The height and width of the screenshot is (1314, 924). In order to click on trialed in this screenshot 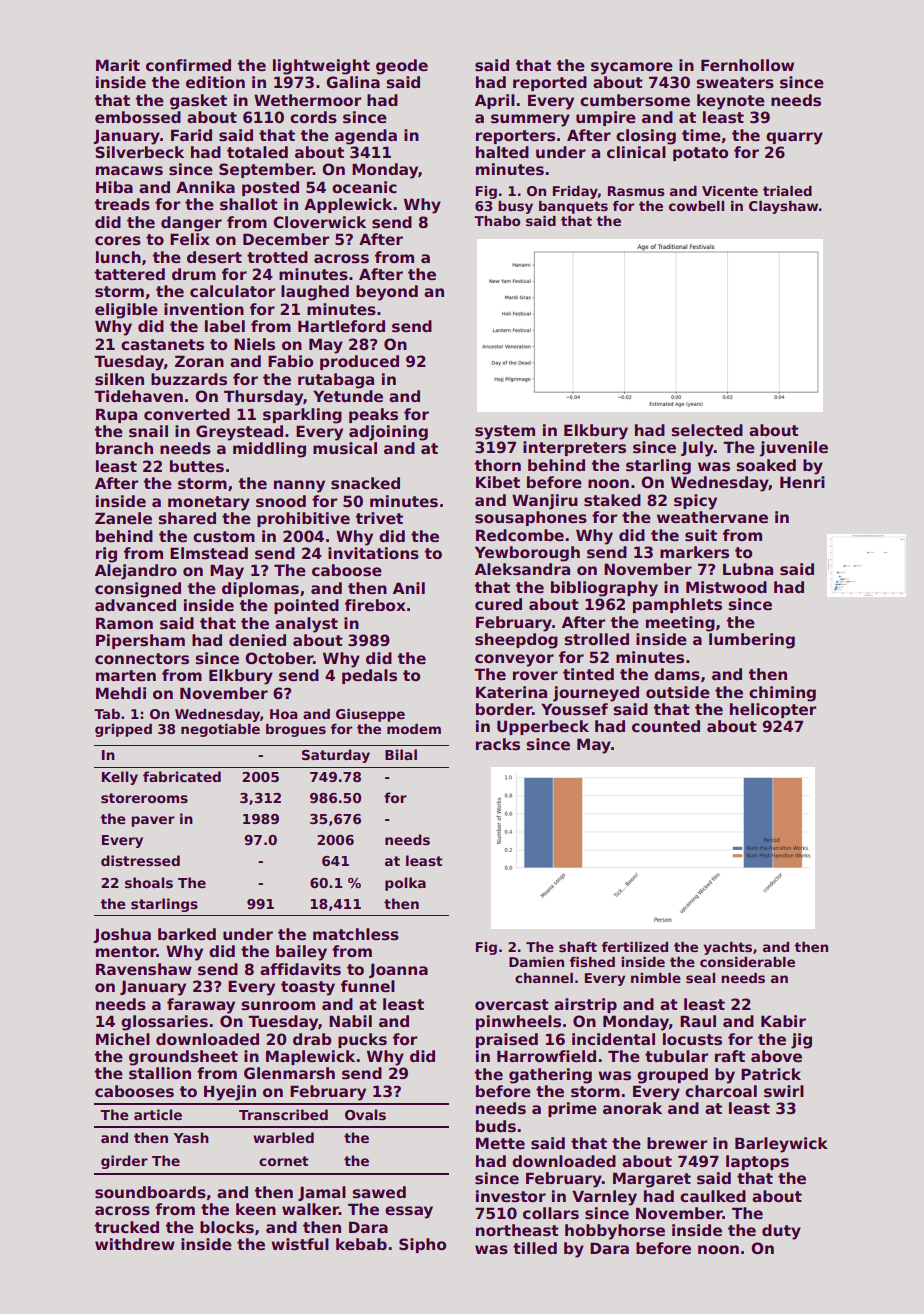, I will do `click(787, 191)`.
